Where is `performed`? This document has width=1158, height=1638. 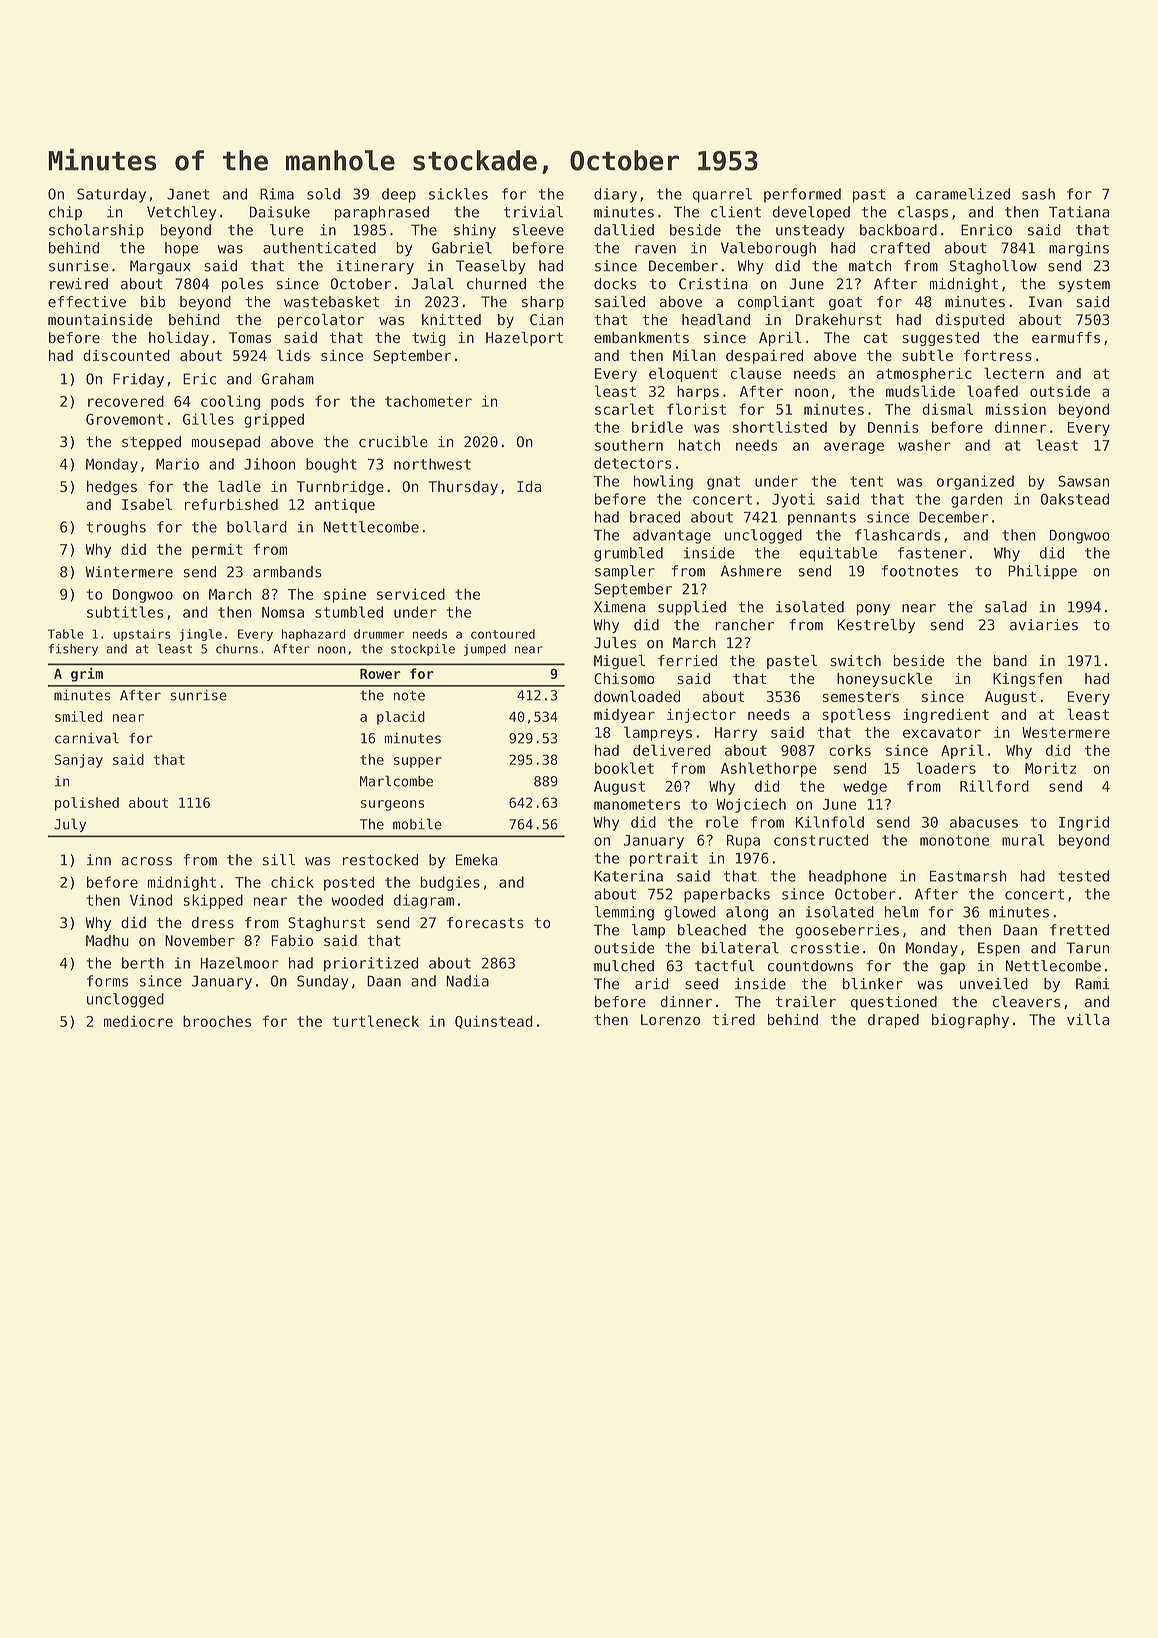 performed is located at coordinates (802, 195).
